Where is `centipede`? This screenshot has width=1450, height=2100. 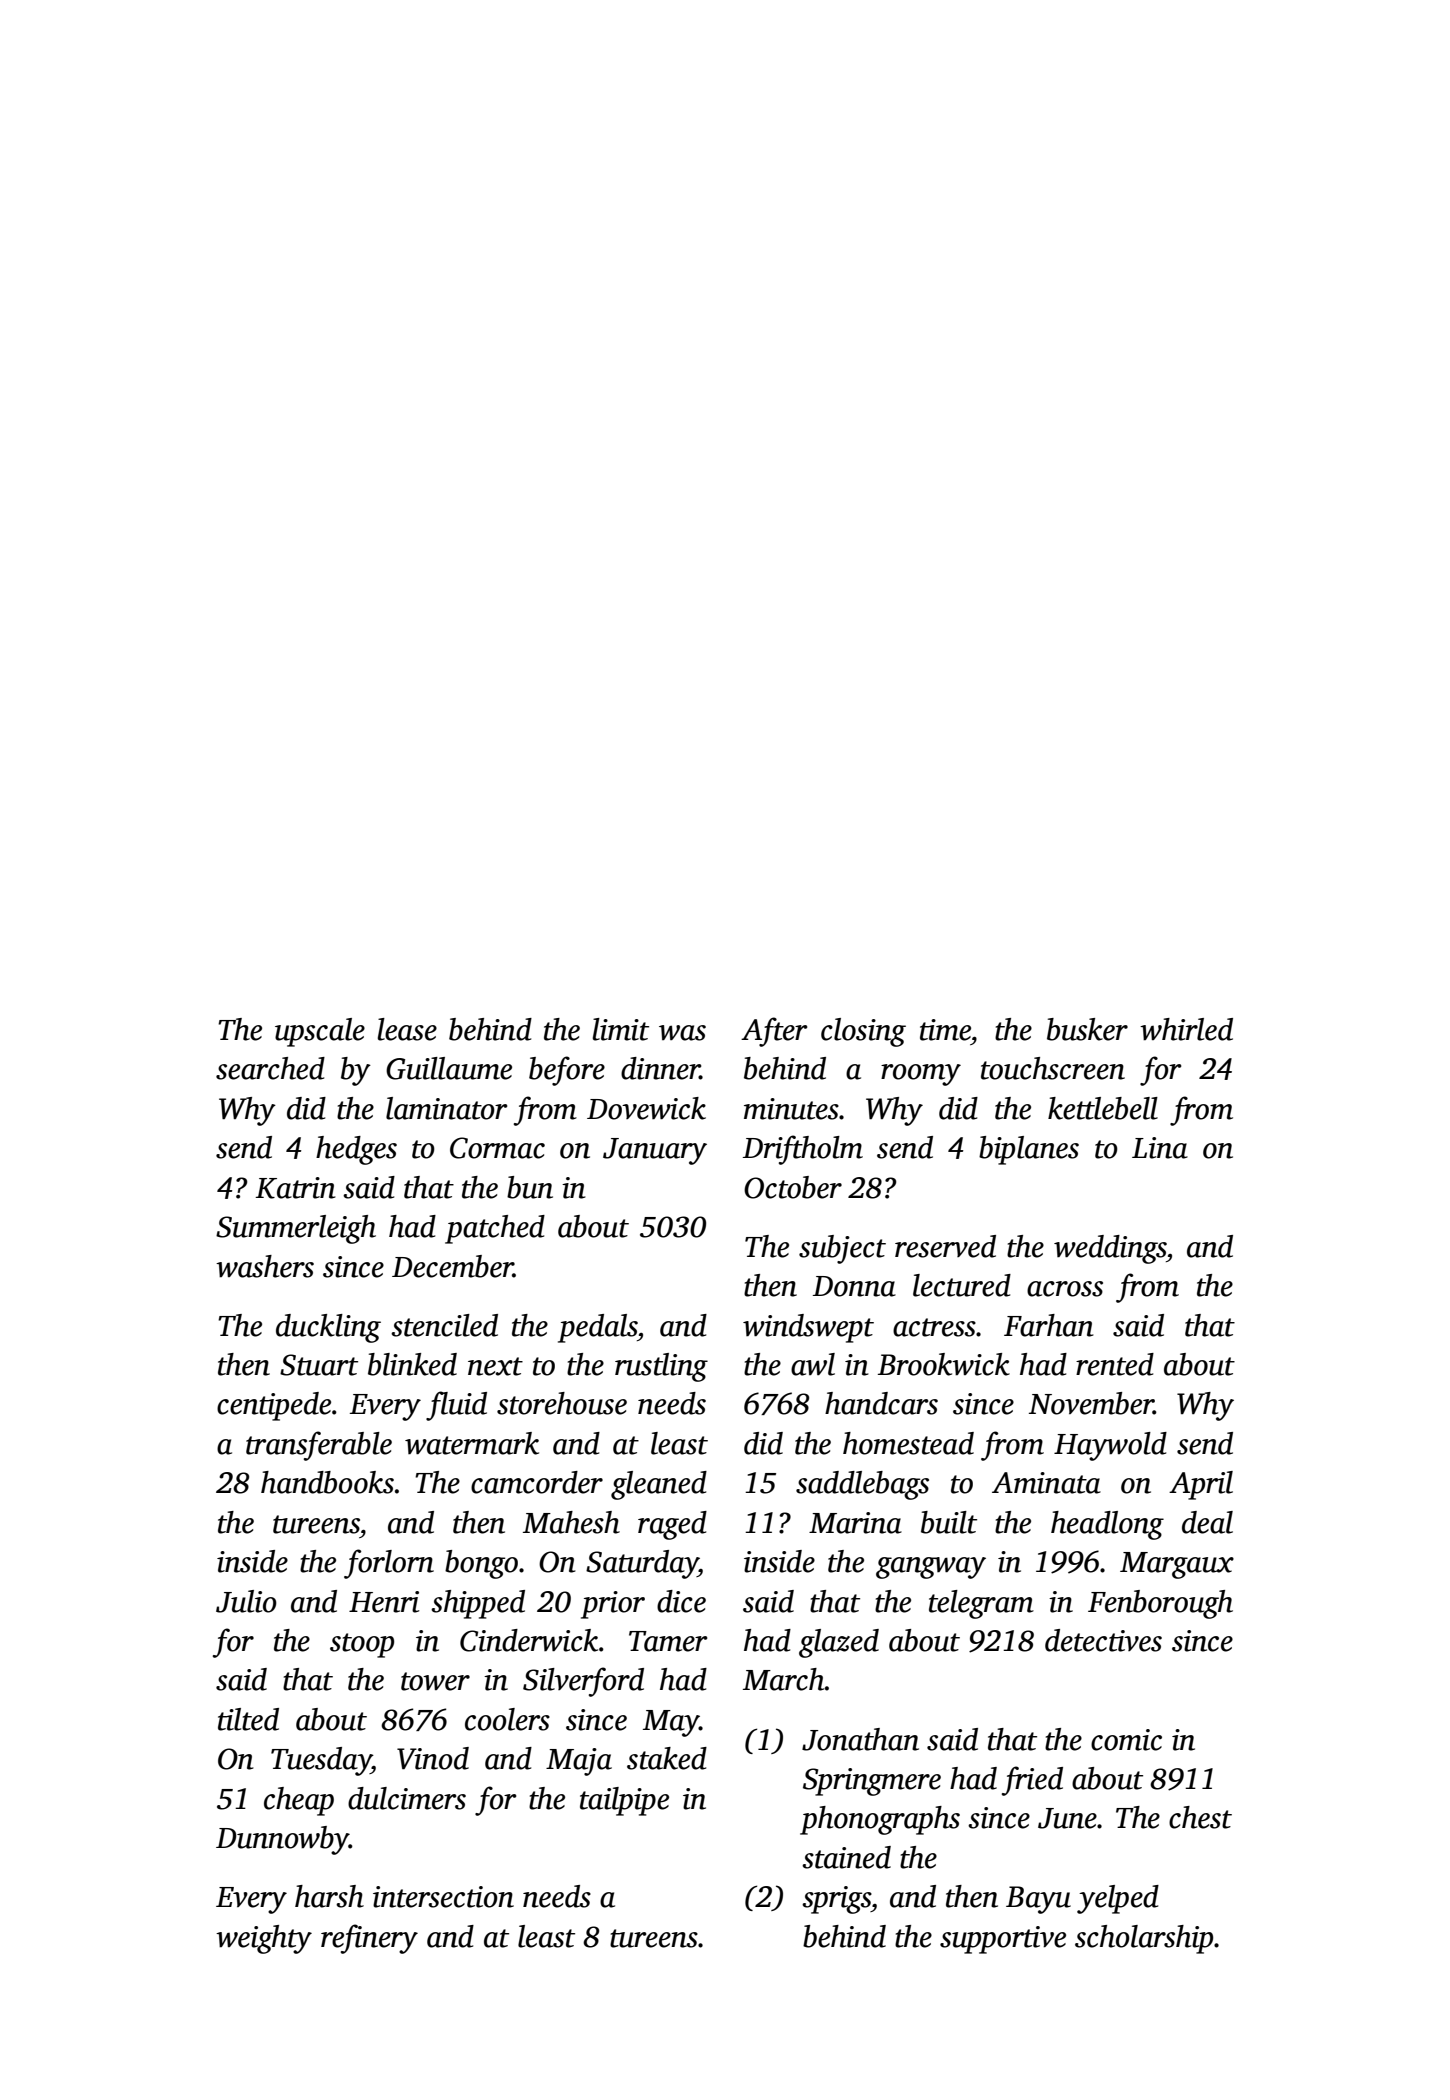
centipede is located at coordinates (274, 1406).
